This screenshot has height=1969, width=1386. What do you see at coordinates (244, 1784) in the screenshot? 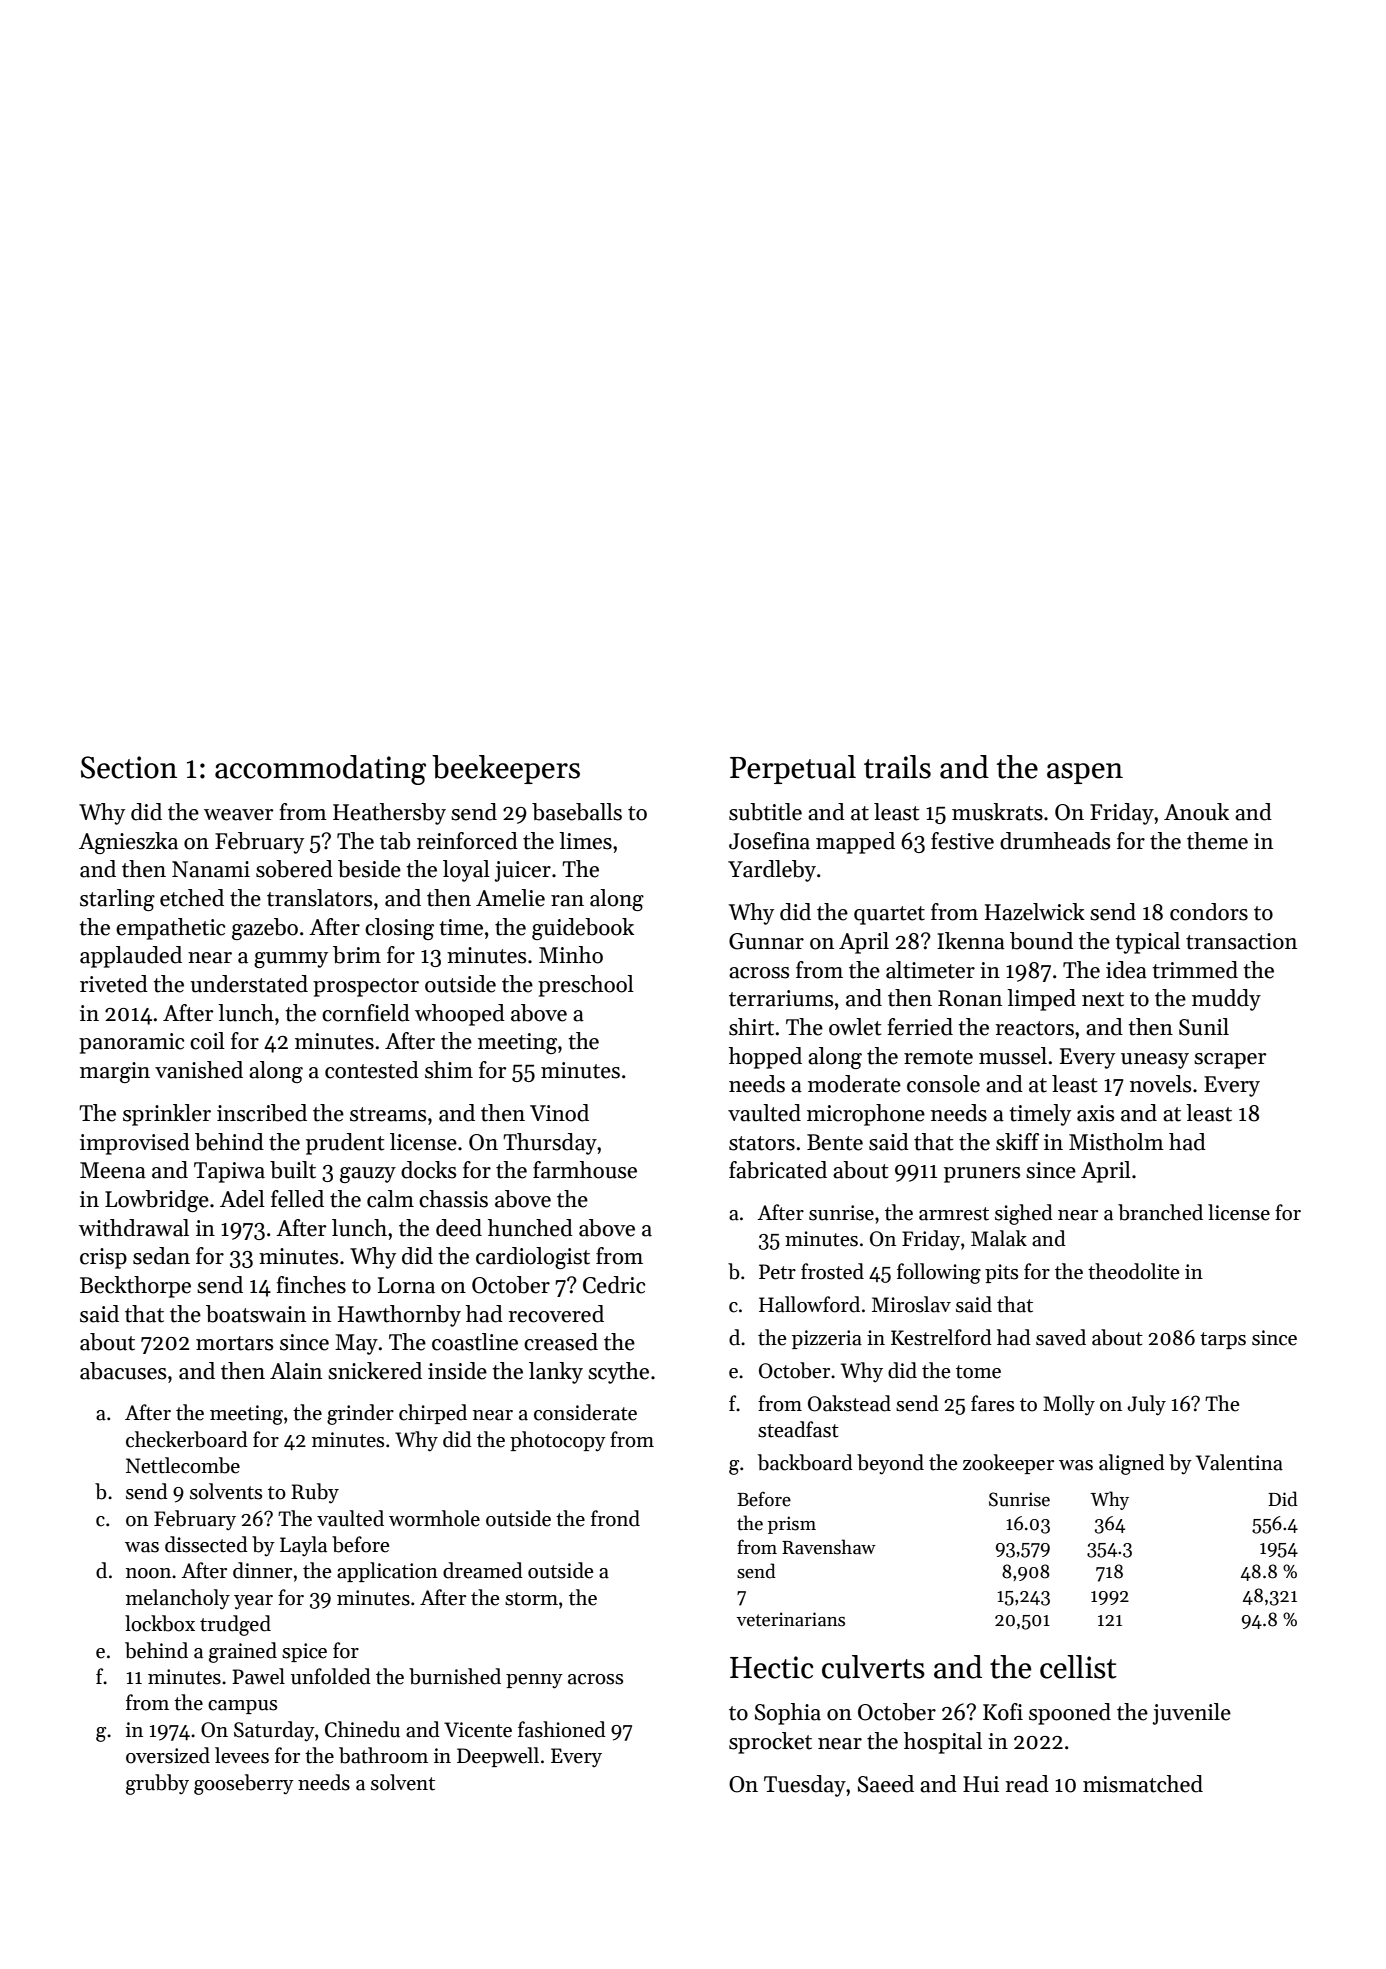
I see `gooseberry` at bounding box center [244, 1784].
